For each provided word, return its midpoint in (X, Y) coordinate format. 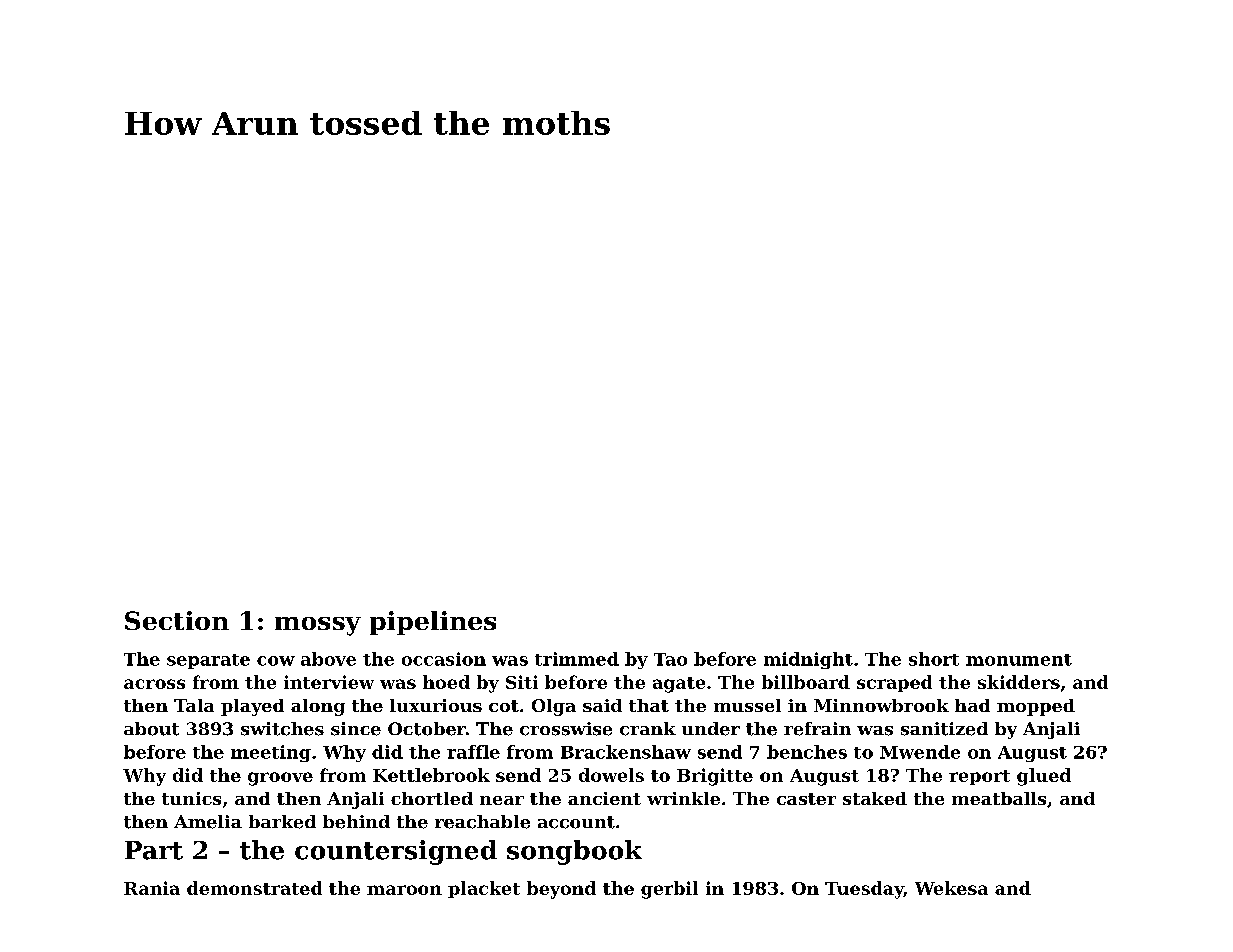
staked (875, 798)
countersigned (396, 852)
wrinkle (683, 798)
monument (1019, 660)
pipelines (433, 623)
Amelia (208, 822)
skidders (1019, 682)
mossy (318, 626)
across (154, 684)
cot (504, 706)
